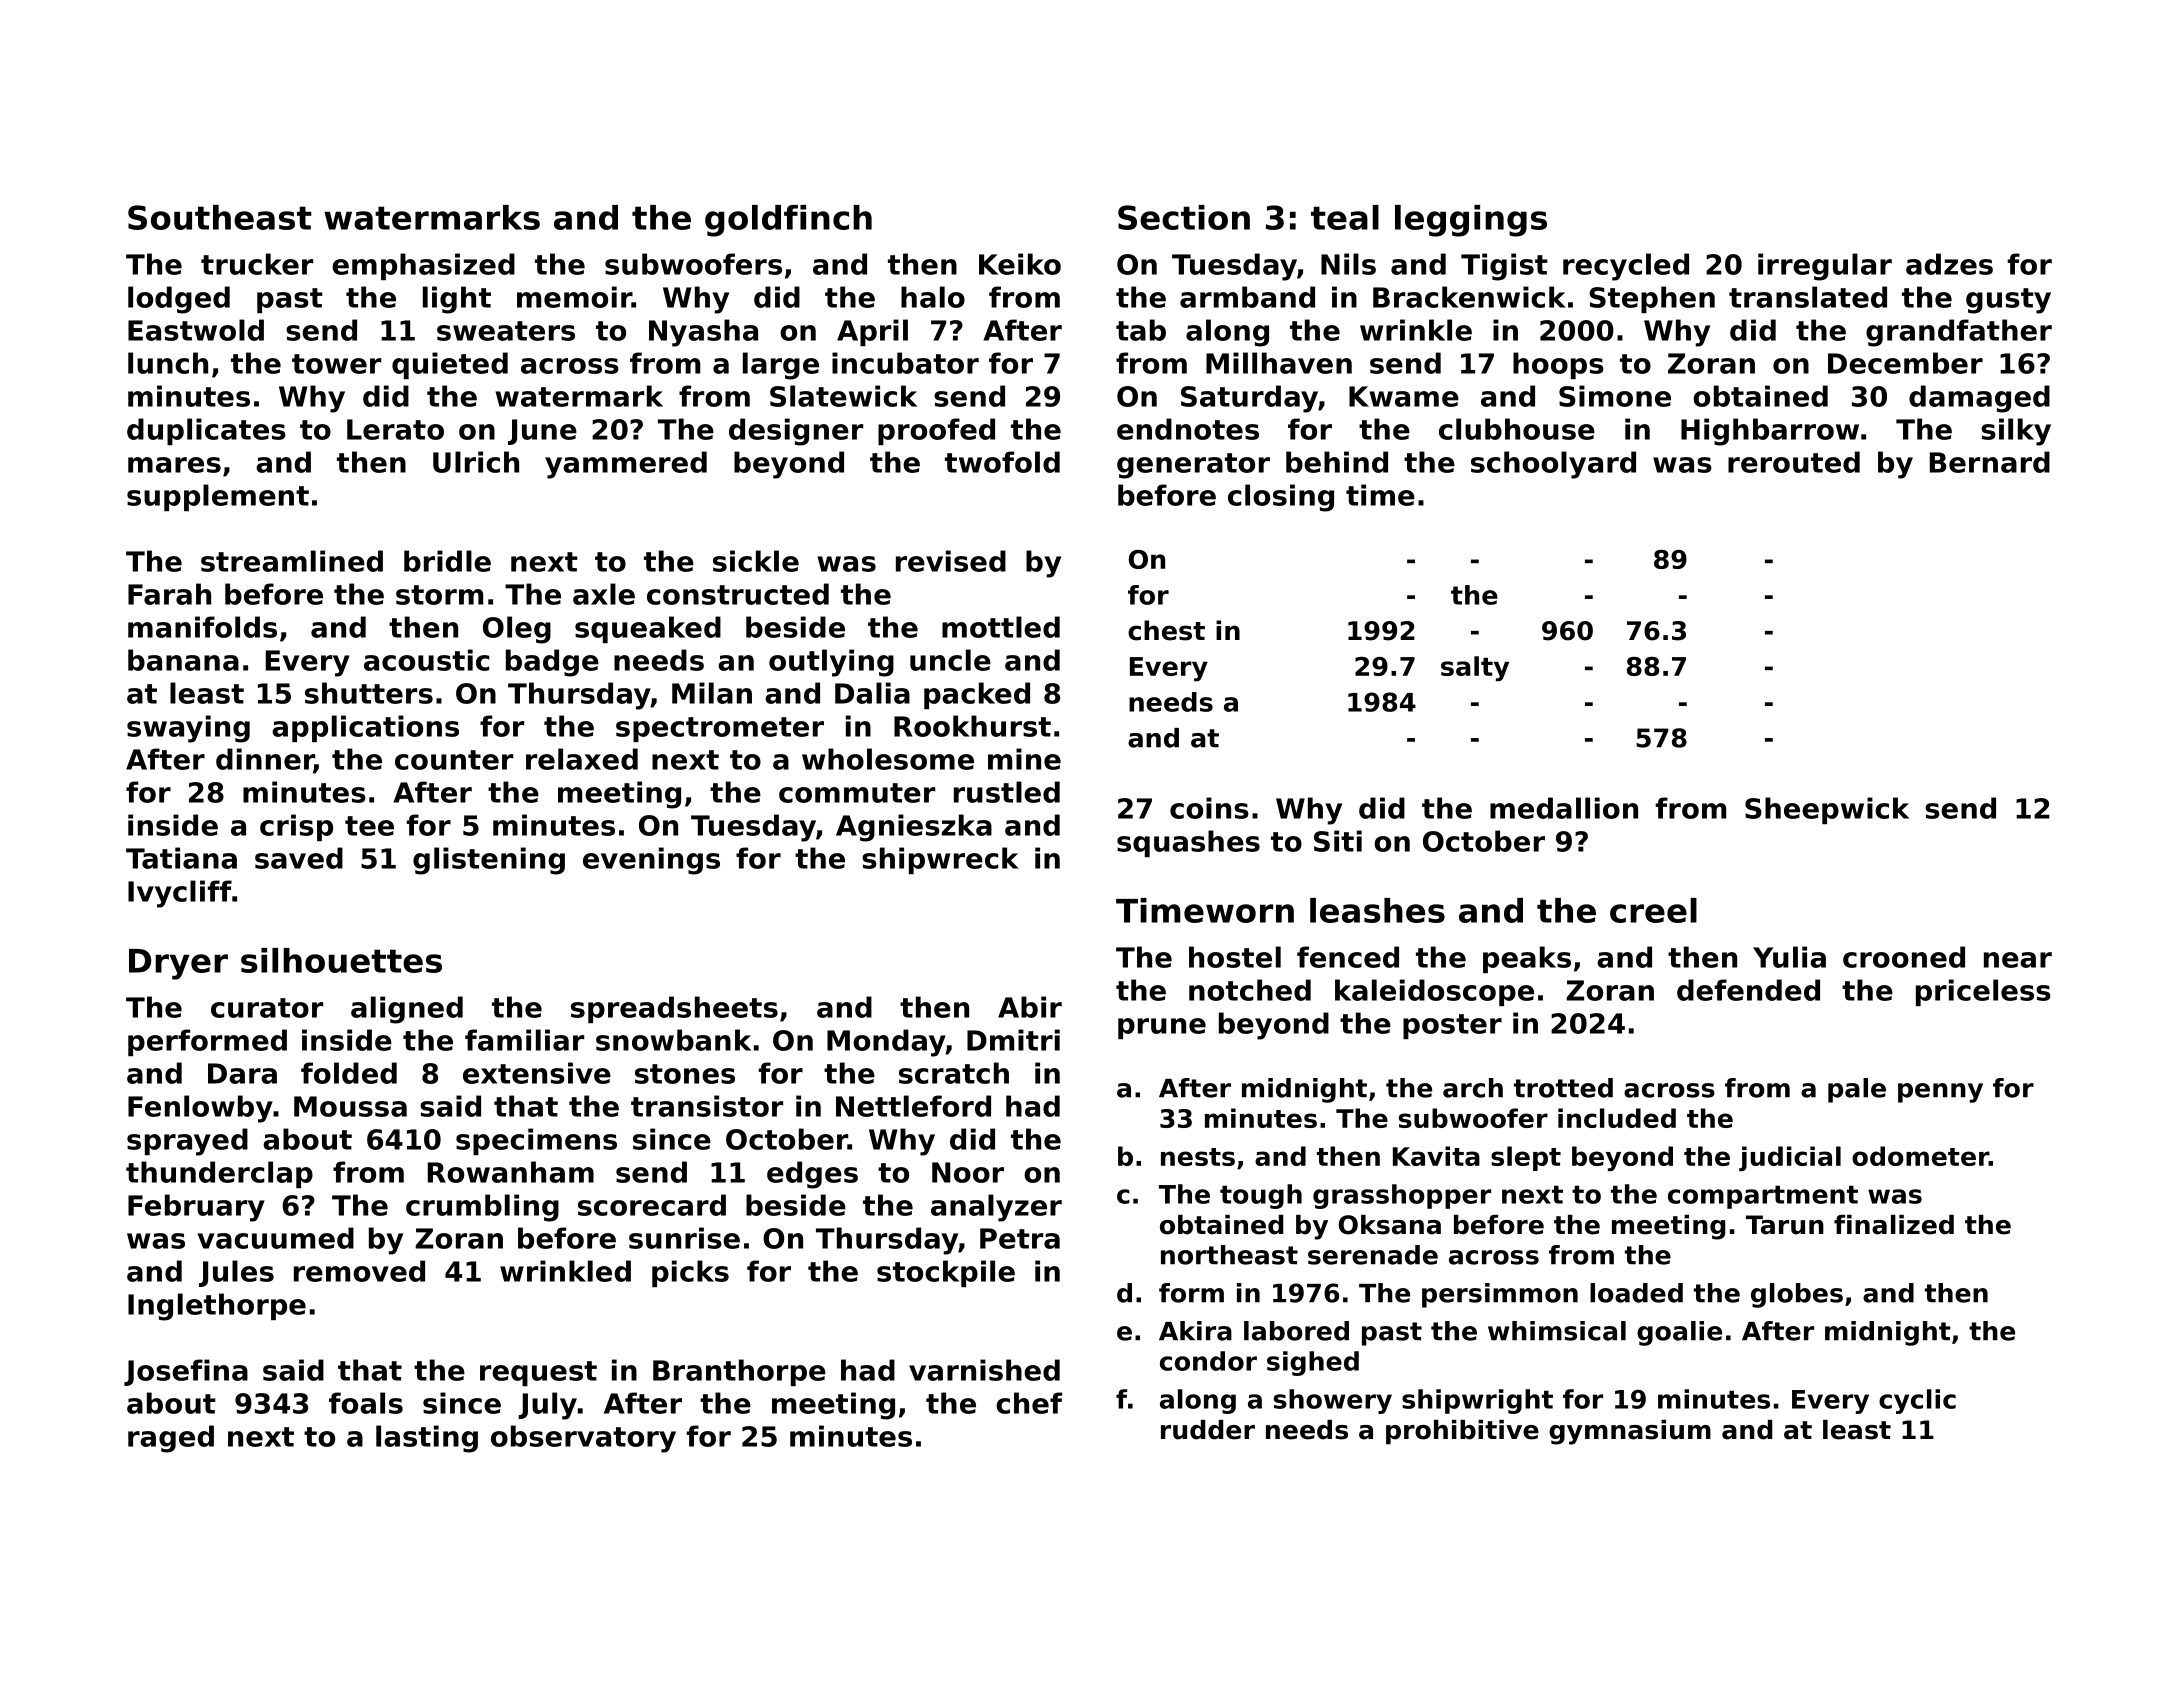 The height and width of the image is (1683, 2178). Describe the element at coordinates (336, 364) in the image. I see `tower` at that location.
